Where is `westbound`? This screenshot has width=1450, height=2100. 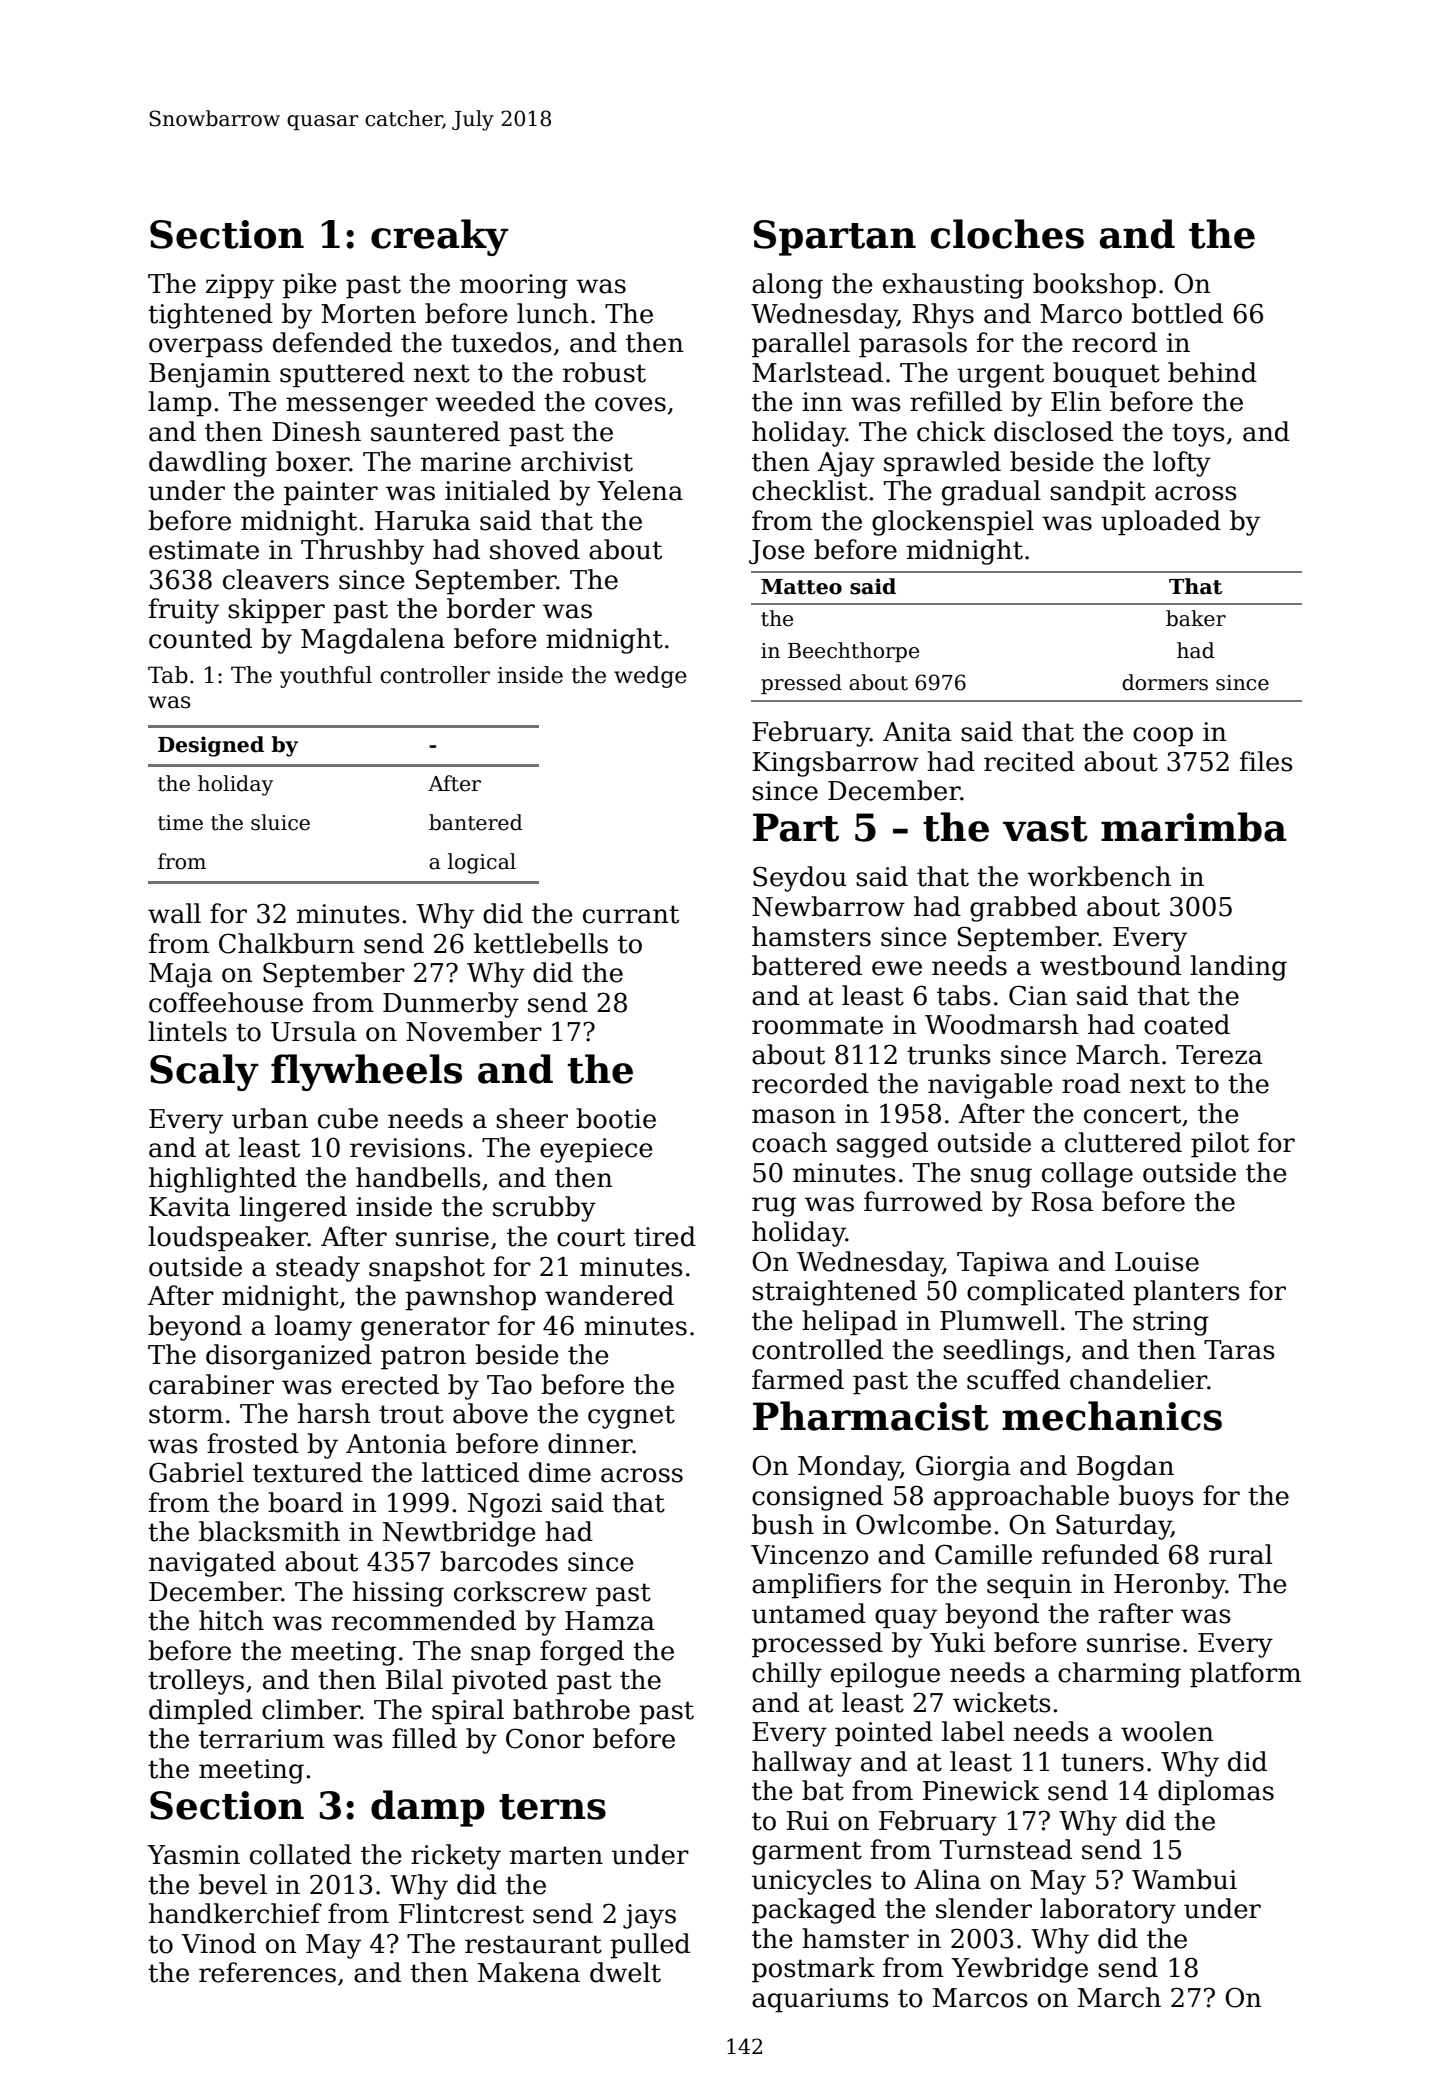
westbound is located at coordinates (1110, 965).
